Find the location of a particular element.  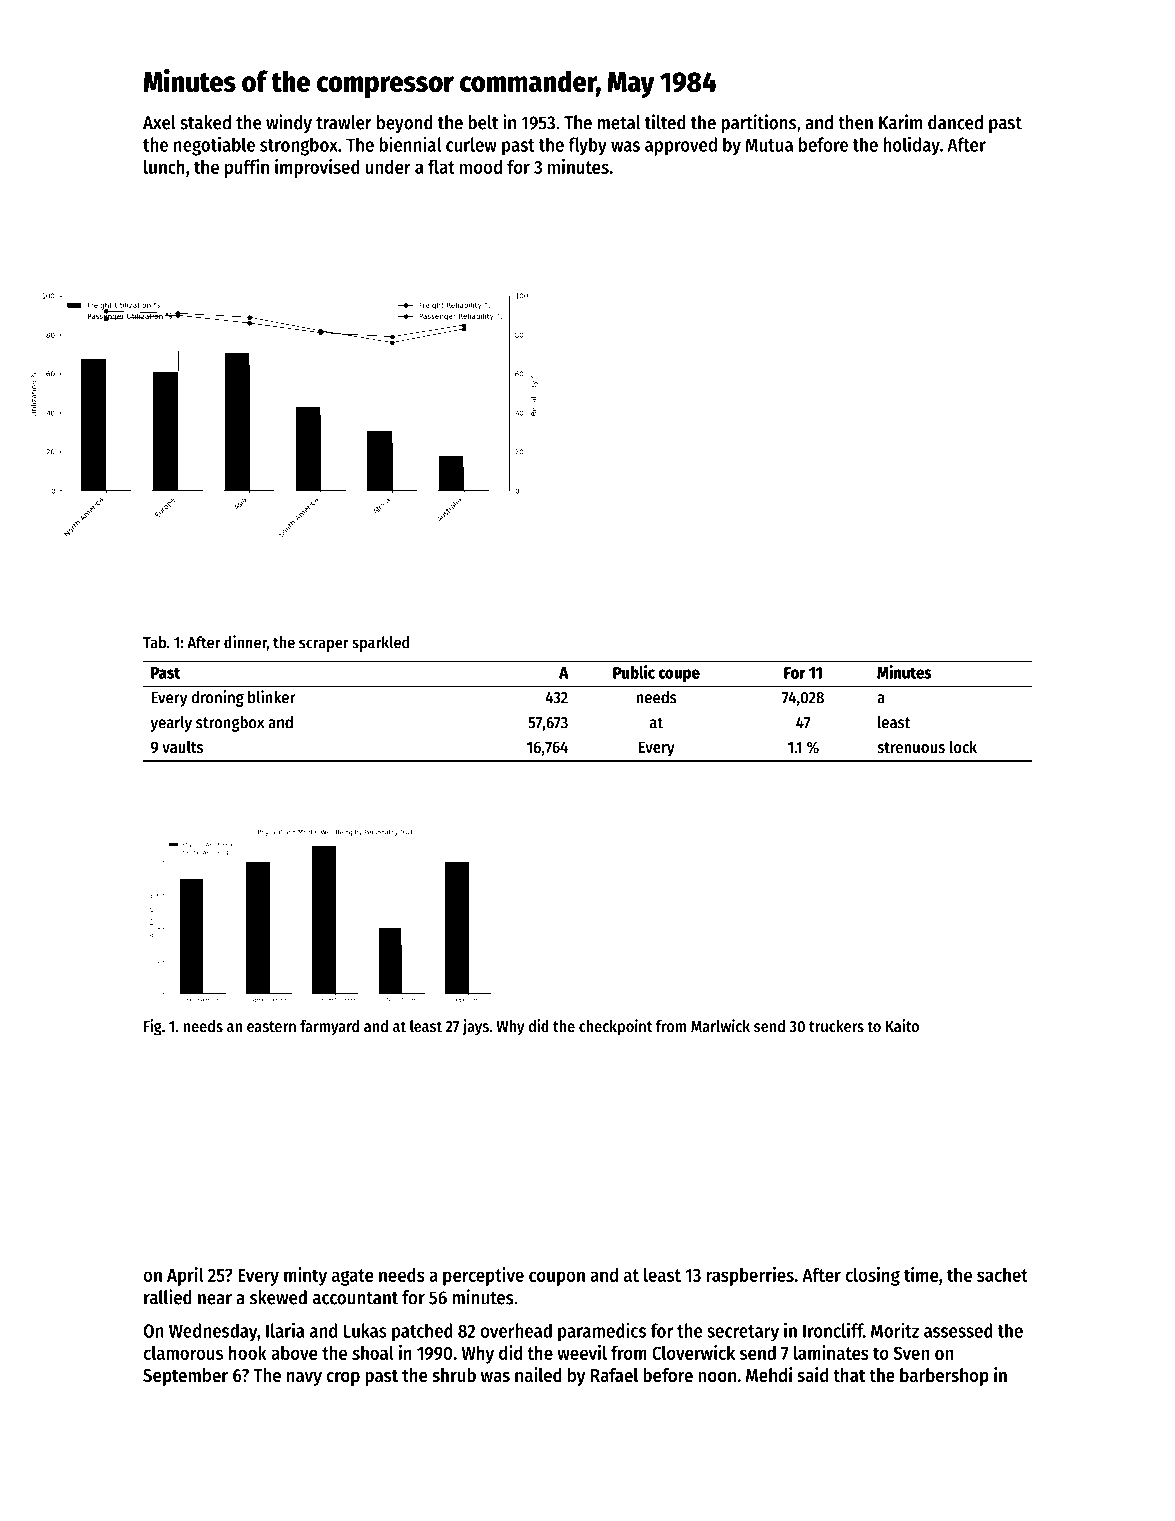

minty is located at coordinates (305, 1276).
